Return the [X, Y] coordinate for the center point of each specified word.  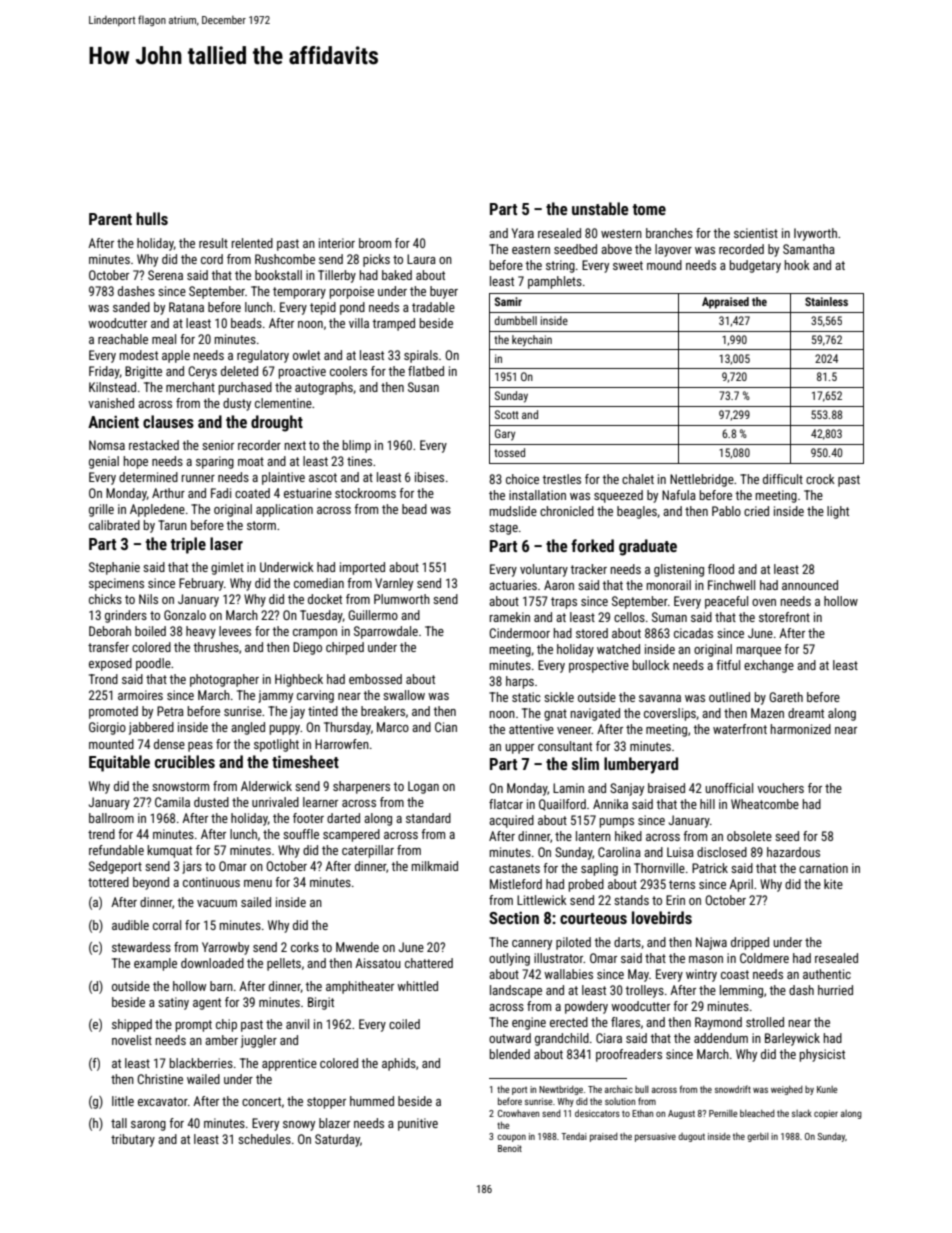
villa [359, 323]
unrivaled [275, 802]
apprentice [289, 1064]
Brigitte [143, 372]
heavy [201, 632]
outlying [509, 959]
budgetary [755, 266]
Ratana [186, 307]
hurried [835, 990]
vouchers [780, 788]
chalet [638, 479]
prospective [599, 666]
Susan [423, 387]
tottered [108, 882]
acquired [511, 821]
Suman [669, 617]
